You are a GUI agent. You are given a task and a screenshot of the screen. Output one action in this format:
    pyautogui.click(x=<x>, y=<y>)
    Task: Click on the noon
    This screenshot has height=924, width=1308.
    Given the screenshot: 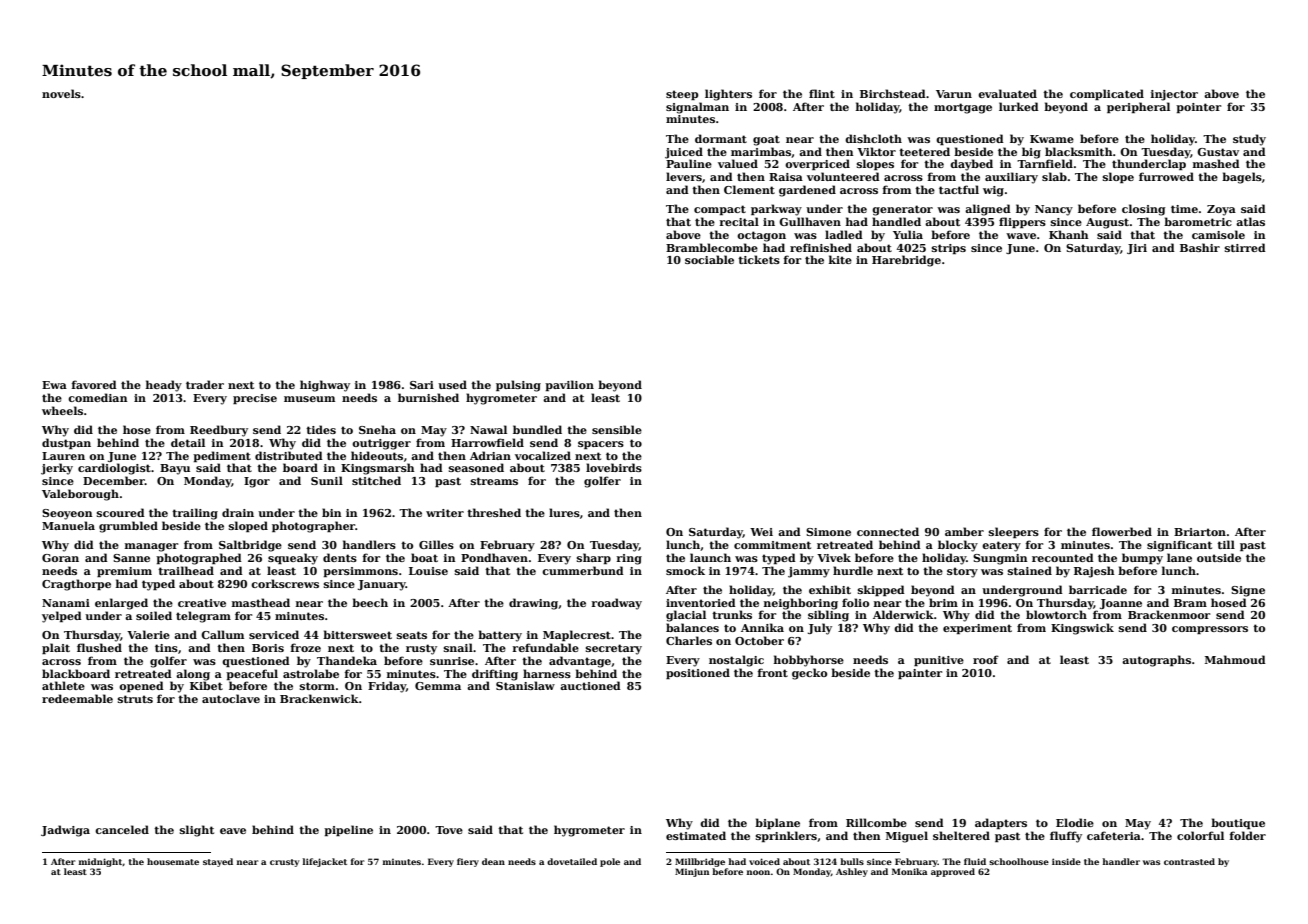 What is the action you would take?
    pyautogui.click(x=758, y=872)
